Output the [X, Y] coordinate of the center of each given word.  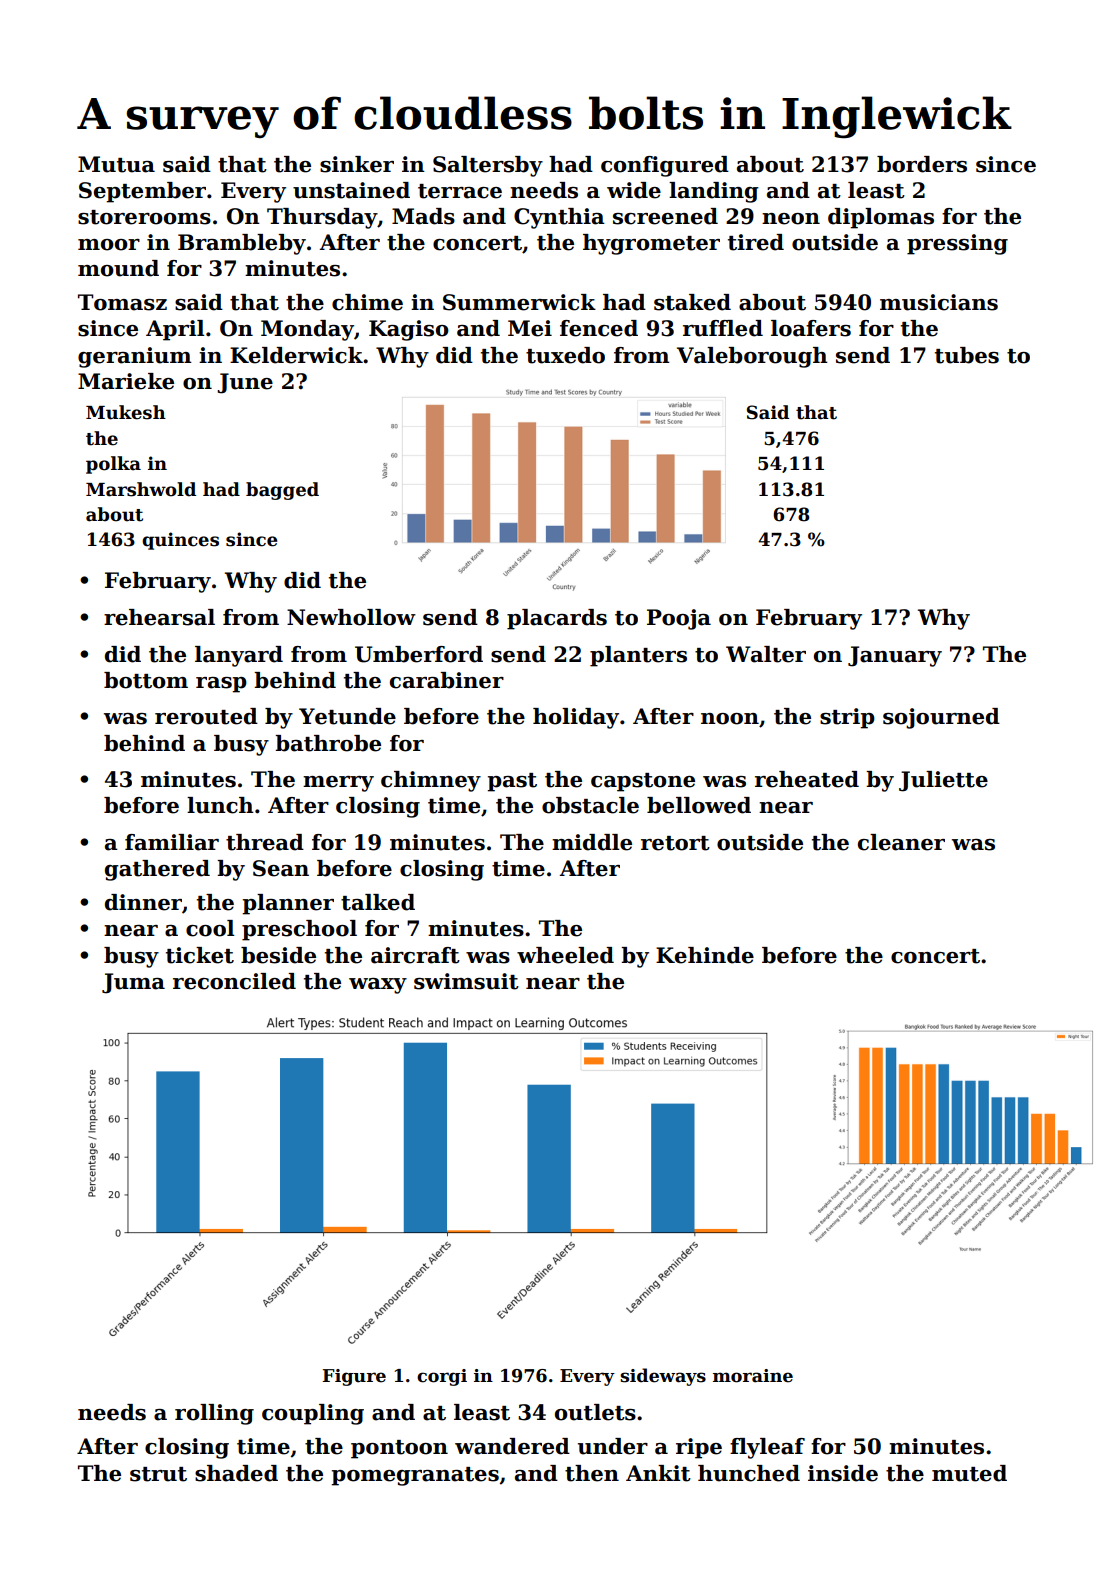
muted [969, 1473]
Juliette [943, 781]
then [592, 1473]
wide [634, 190]
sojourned [941, 718]
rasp [221, 685]
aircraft [415, 955]
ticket [200, 955]
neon [791, 219]
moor [109, 245]
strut [158, 1474]
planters [638, 656]
